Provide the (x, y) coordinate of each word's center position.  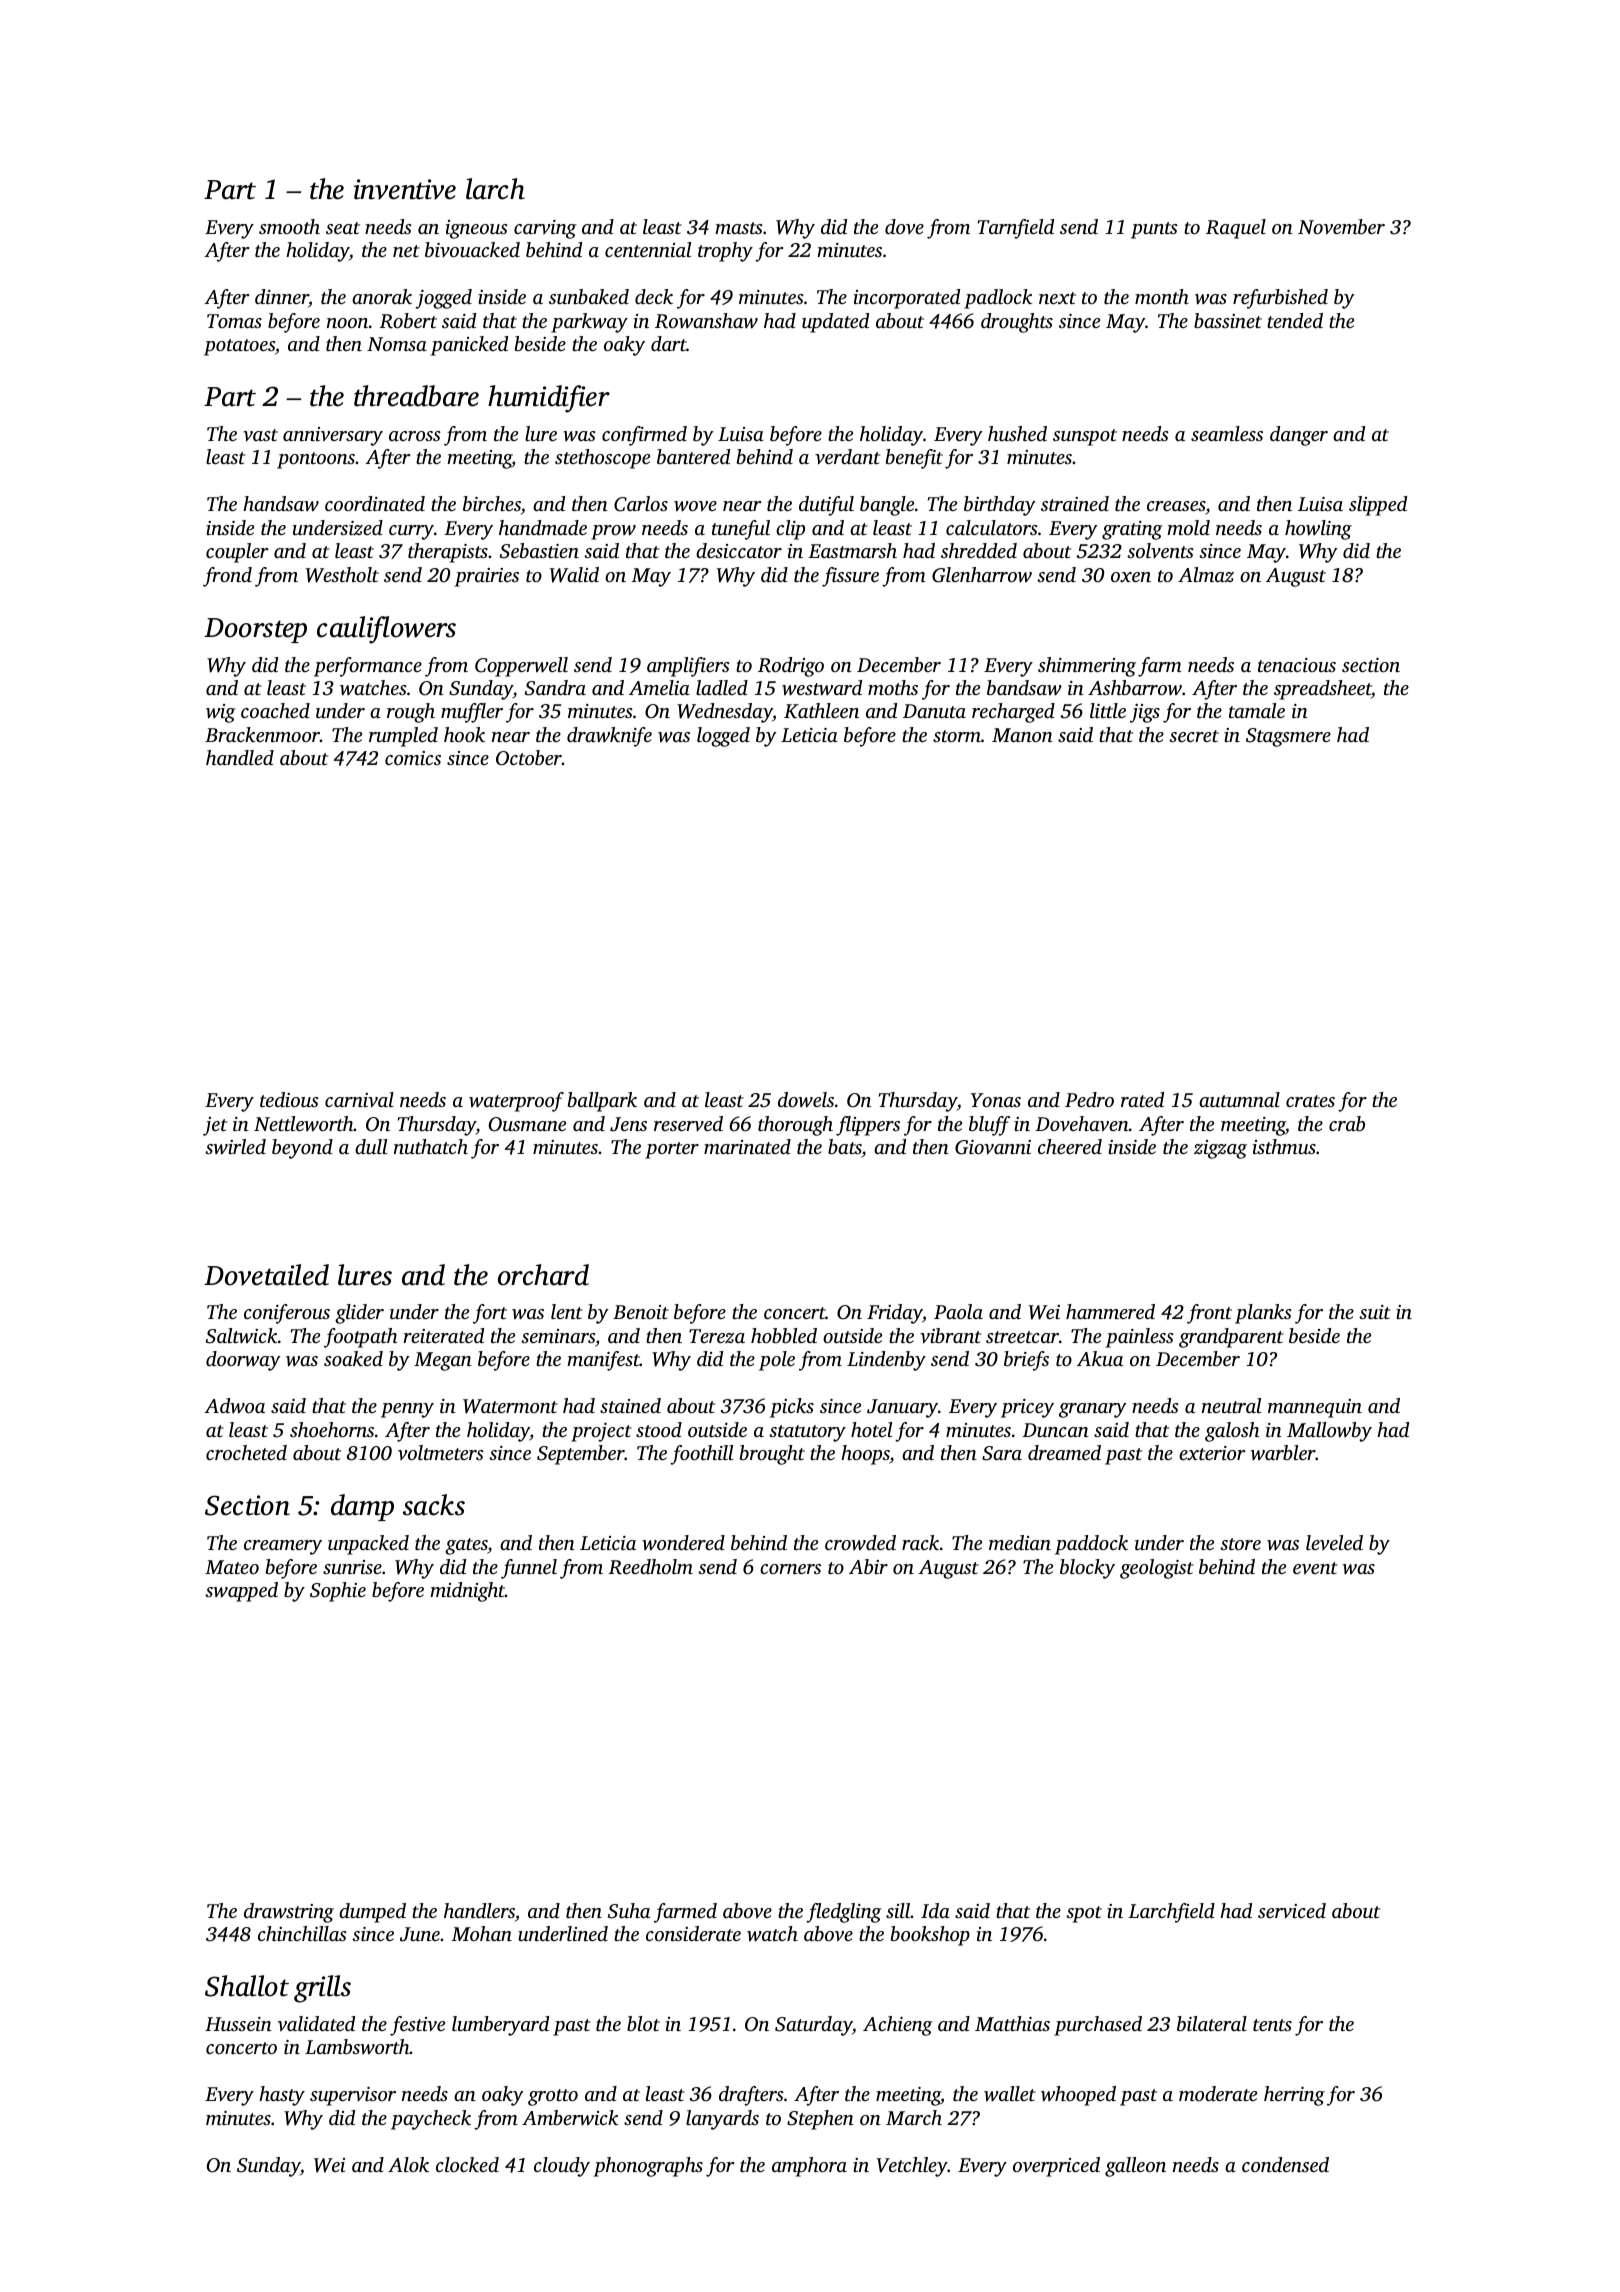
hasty (282, 2096)
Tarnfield (1016, 229)
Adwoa (234, 1406)
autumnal (1239, 1099)
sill (898, 1910)
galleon (1135, 2167)
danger (1299, 436)
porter (672, 1150)
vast (260, 435)
